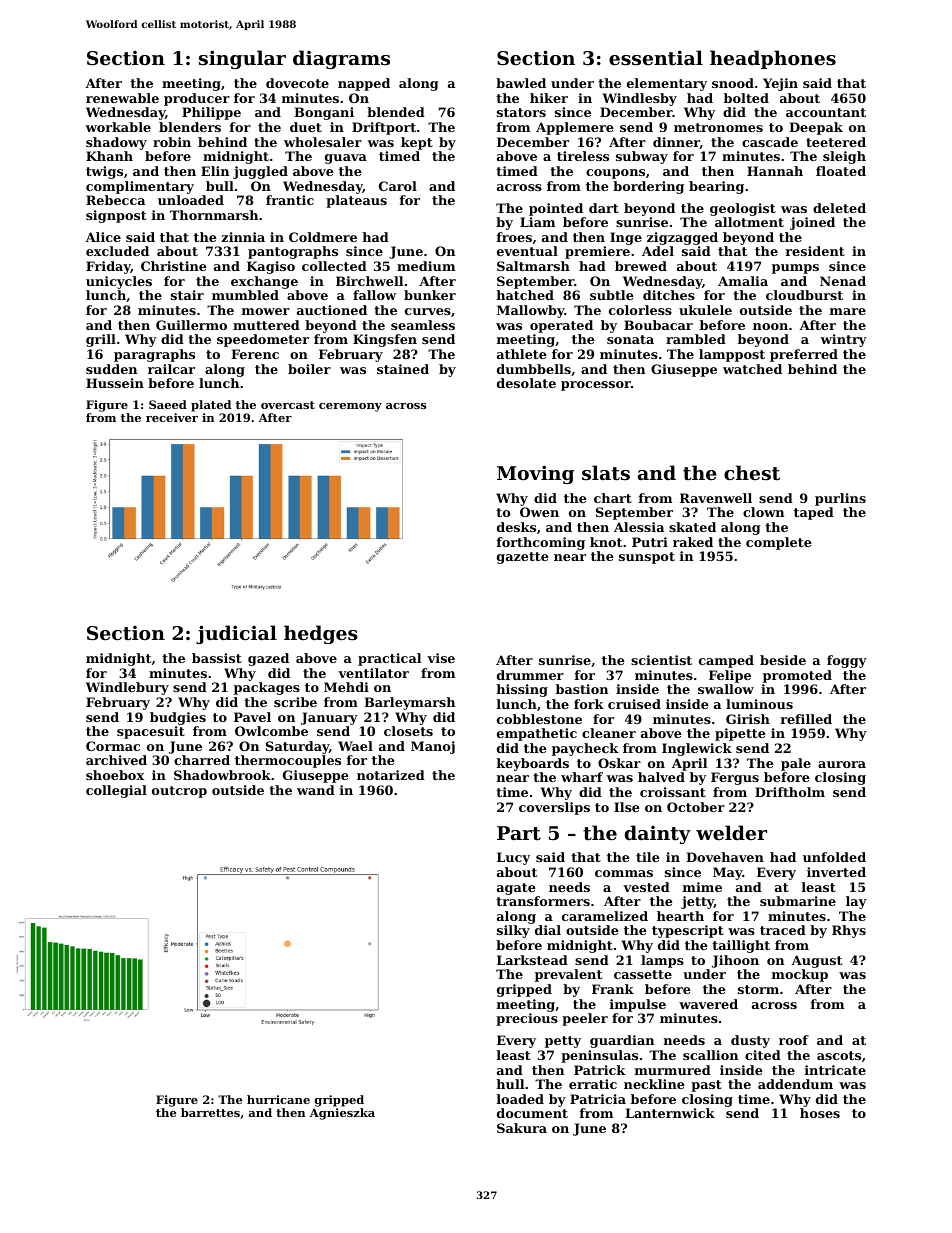 Image resolution: width=952 pixels, height=1233 pixels. What do you see at coordinates (428, 311) in the document?
I see `curves` at bounding box center [428, 311].
